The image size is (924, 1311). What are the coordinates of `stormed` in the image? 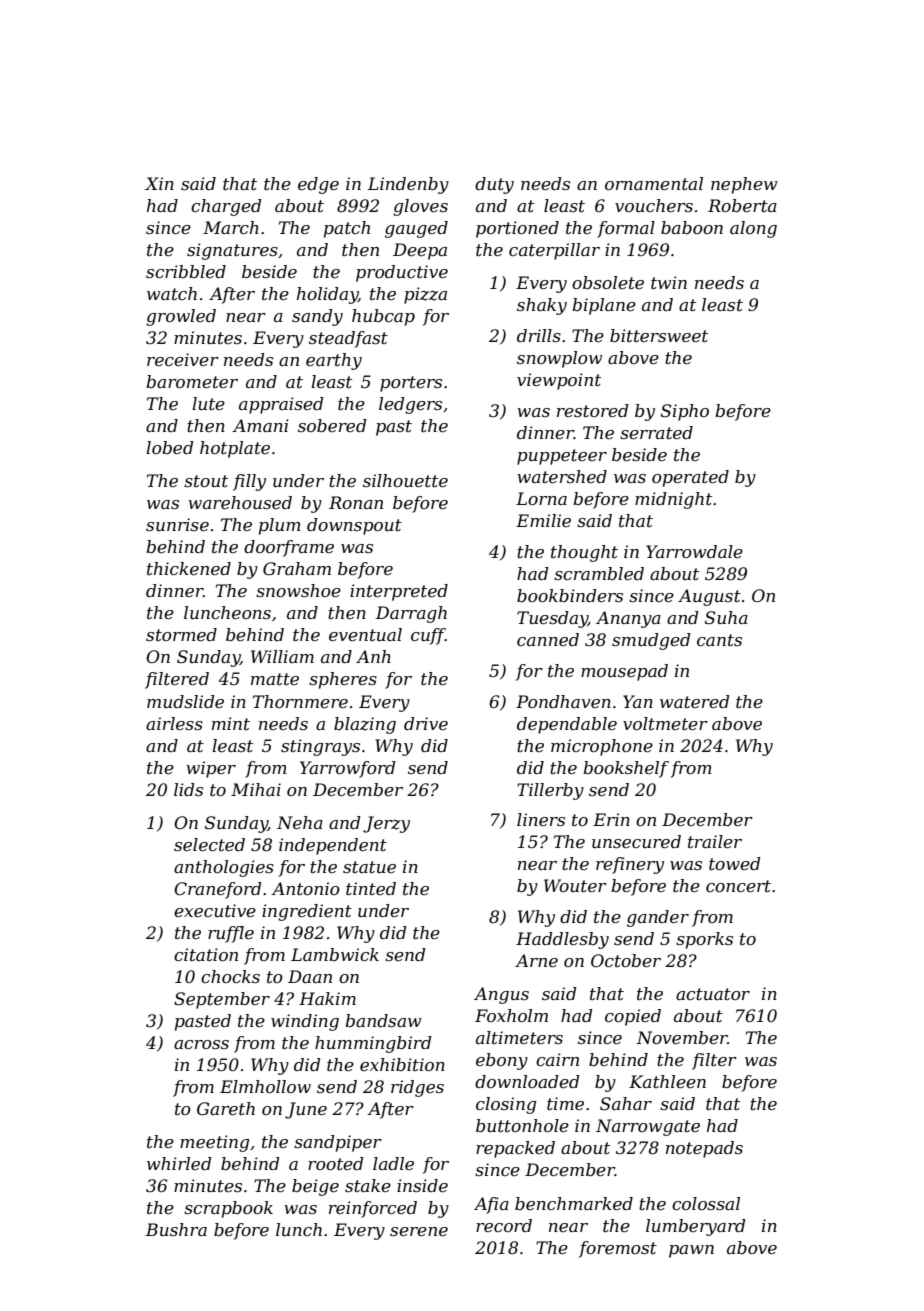 It's located at (181, 634).
